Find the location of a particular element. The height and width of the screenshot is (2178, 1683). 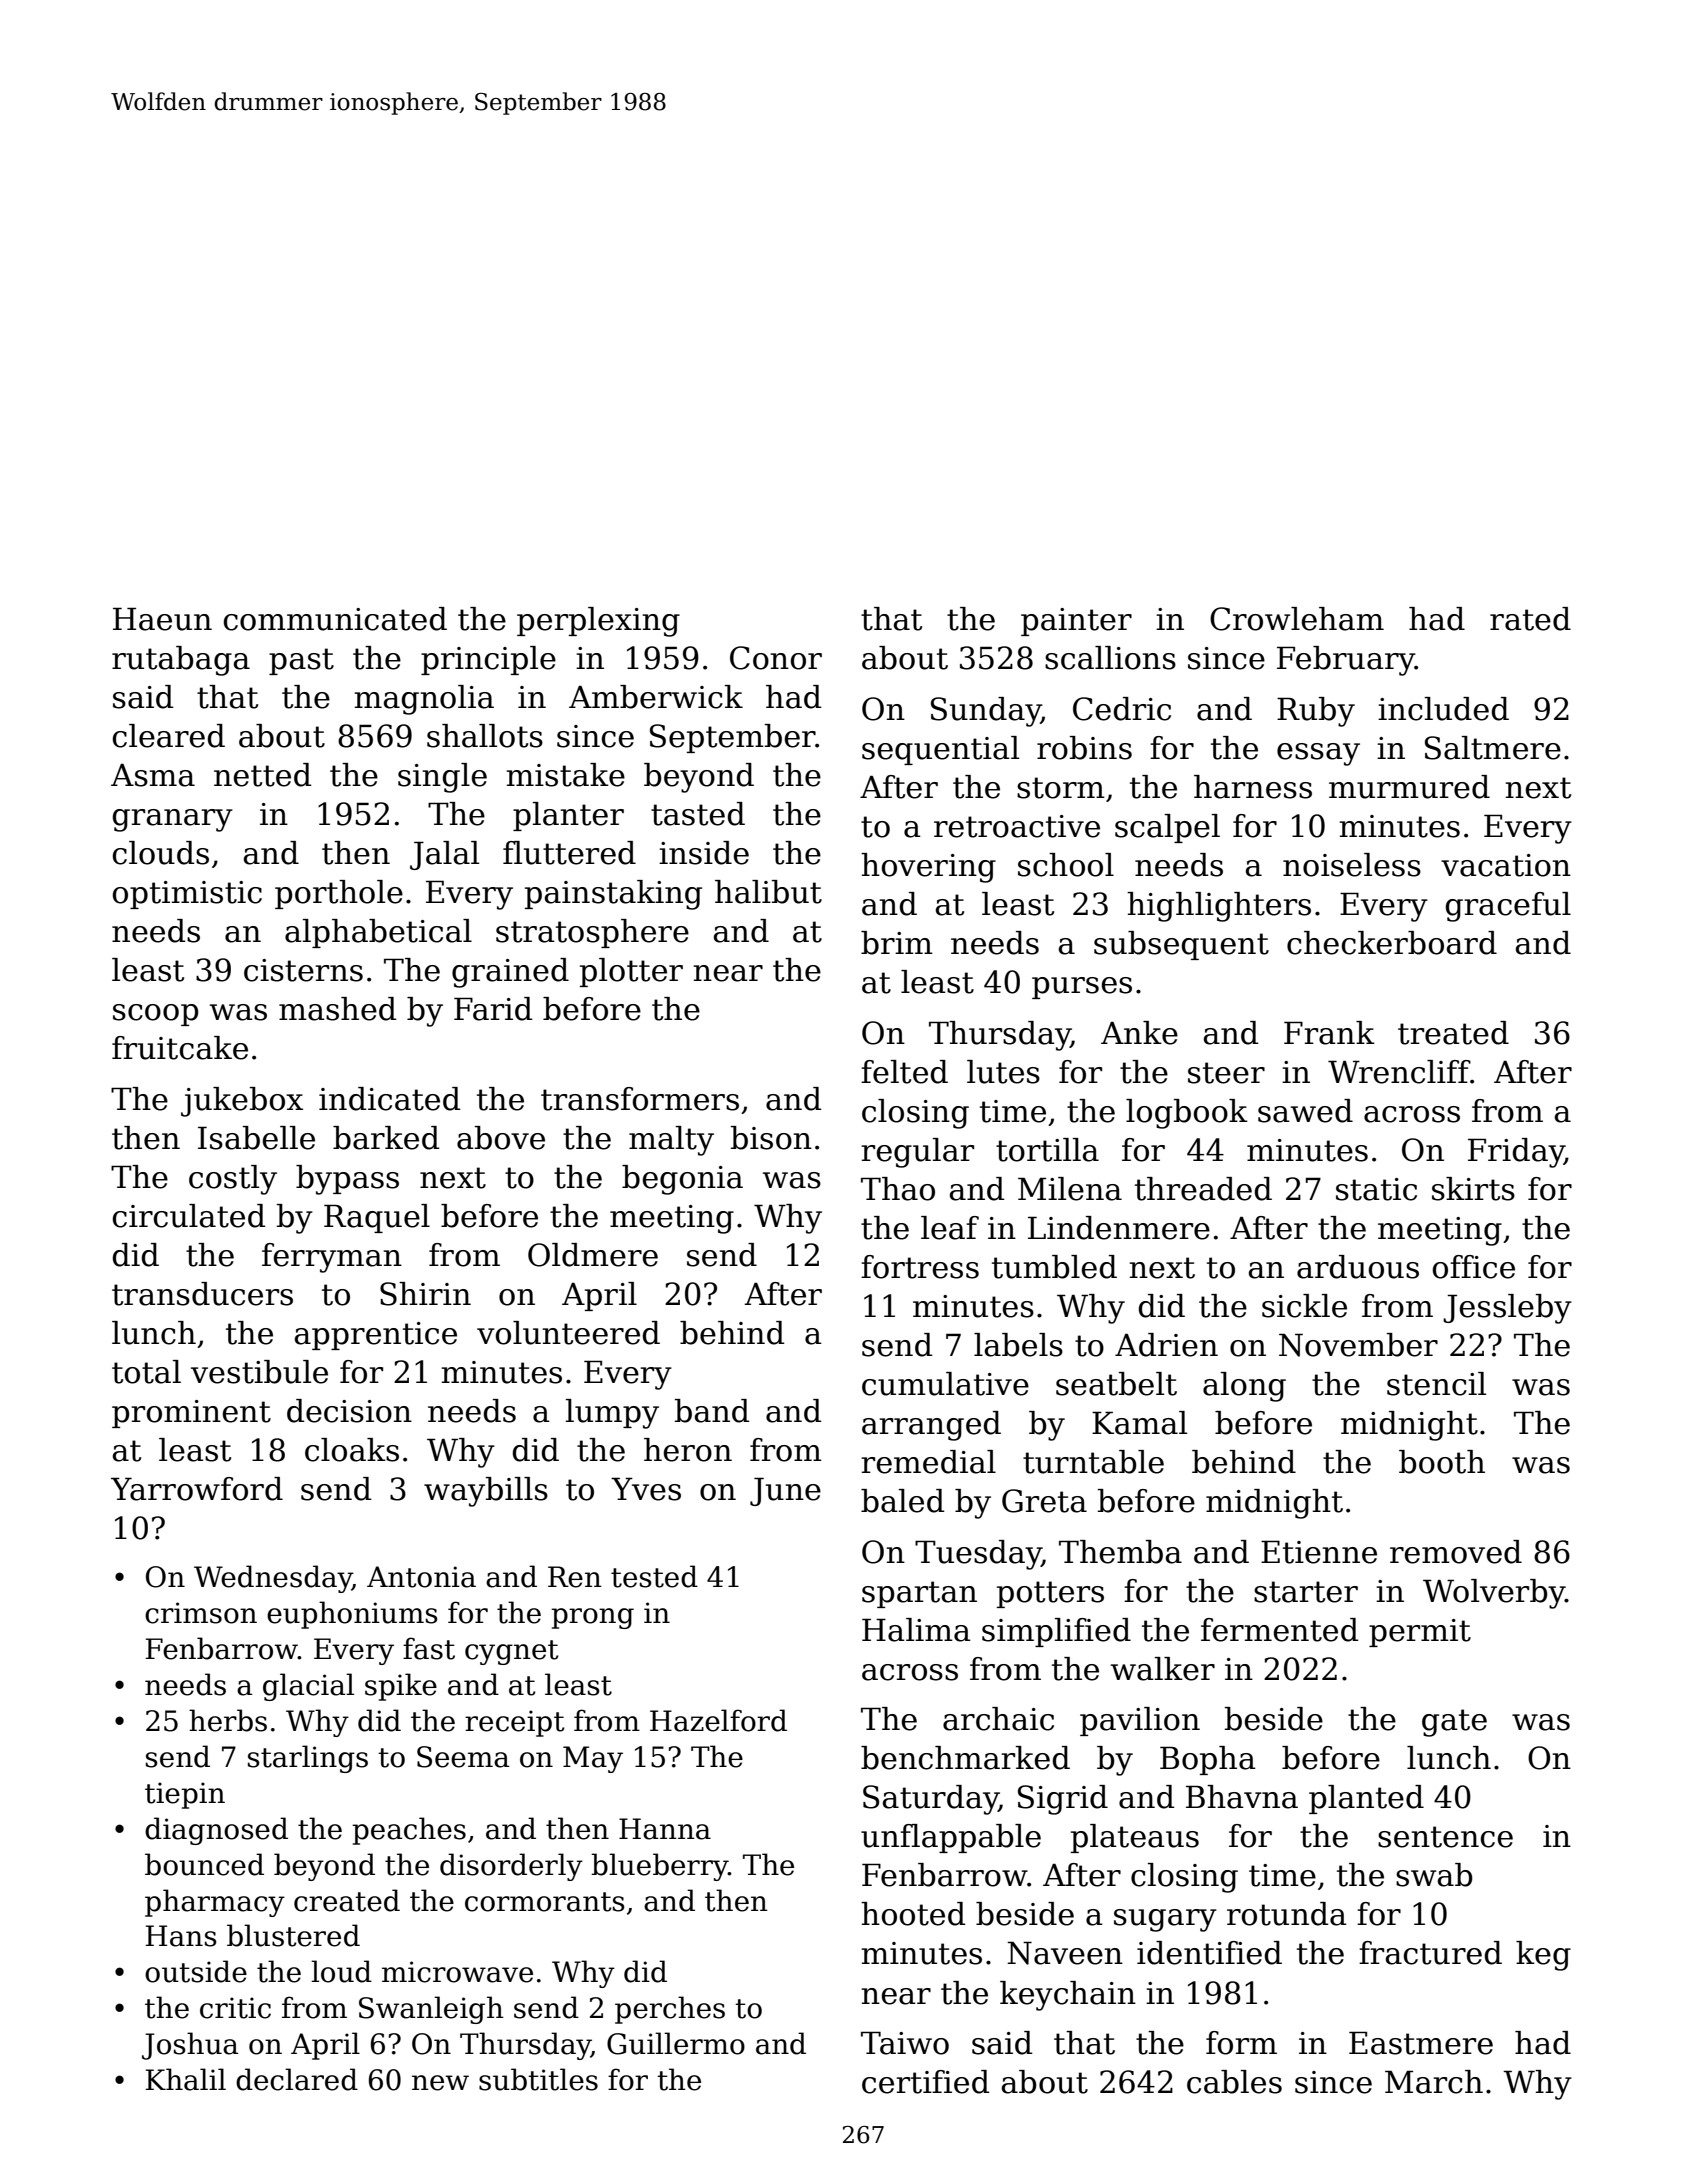

keychain is located at coordinates (1068, 1996).
